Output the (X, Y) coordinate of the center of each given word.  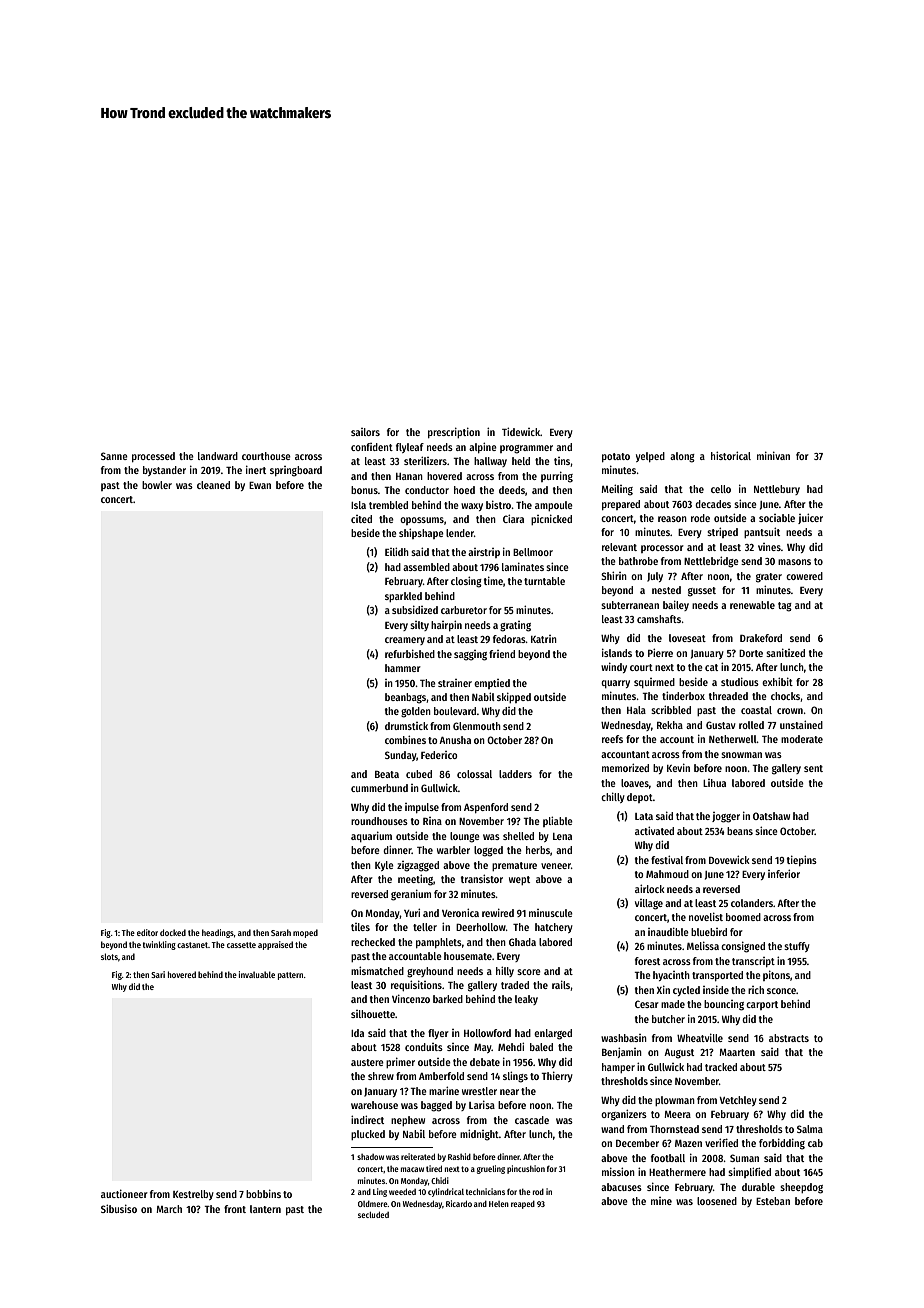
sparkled (403, 597)
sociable (777, 518)
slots (109, 956)
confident (372, 447)
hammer (403, 668)
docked (173, 932)
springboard (296, 471)
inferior (784, 873)
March (169, 1209)
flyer (438, 1034)
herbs (538, 850)
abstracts (789, 1038)
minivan (773, 455)
